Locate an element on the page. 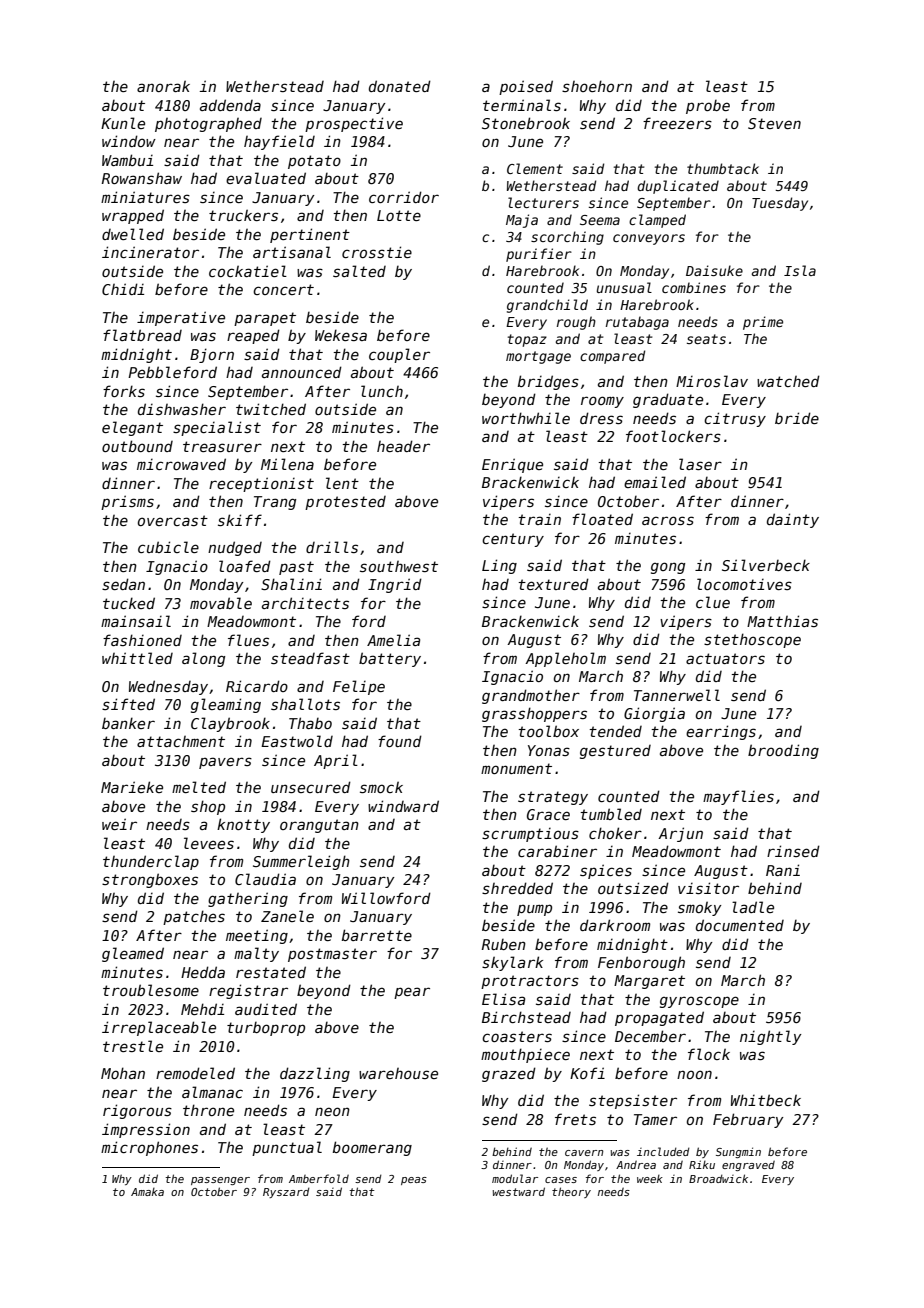  compared is located at coordinates (612, 357).
